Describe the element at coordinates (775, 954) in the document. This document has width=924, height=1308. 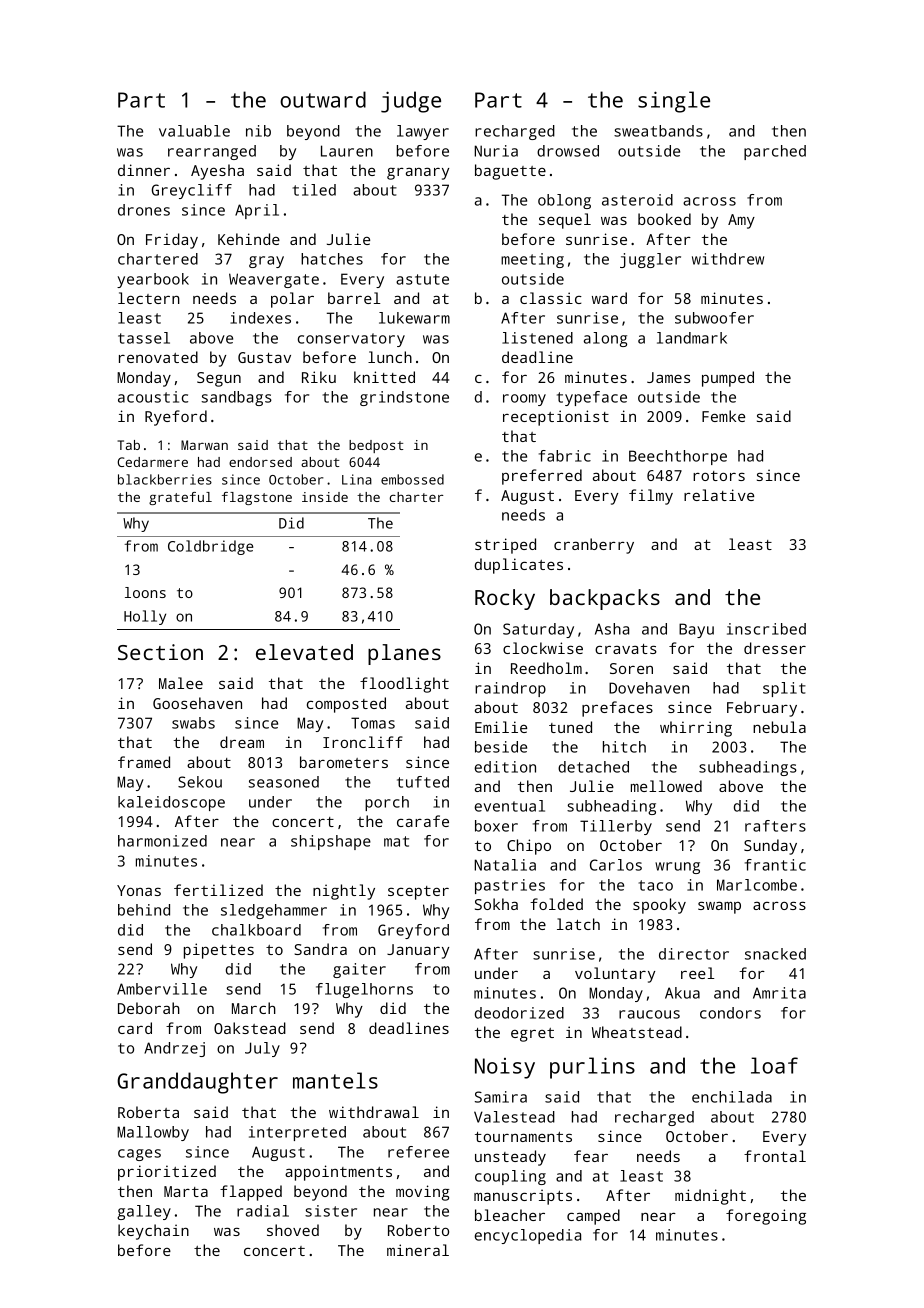
I see `snacked` at that location.
